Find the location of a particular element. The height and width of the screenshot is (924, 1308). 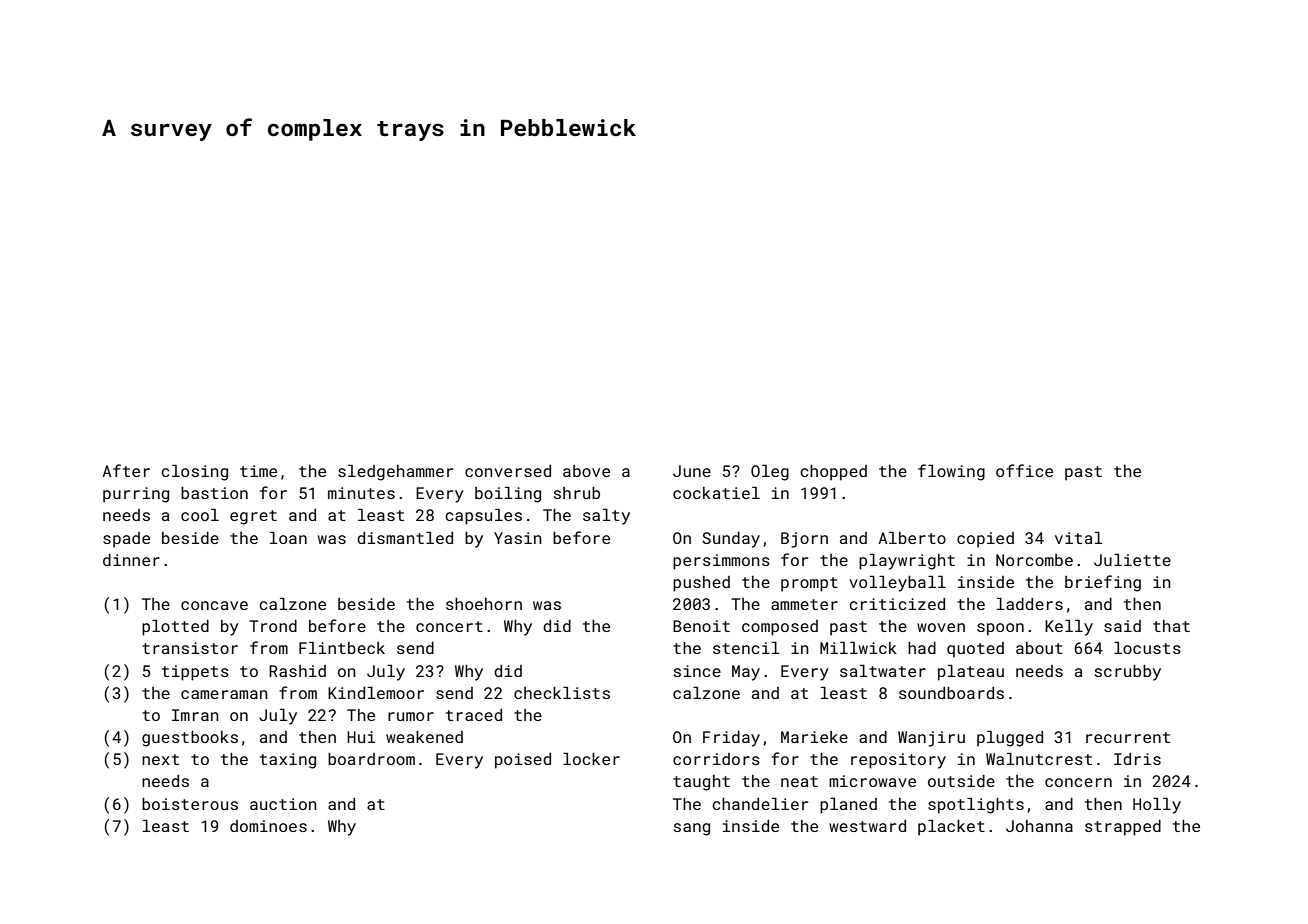

sang is located at coordinates (692, 829).
